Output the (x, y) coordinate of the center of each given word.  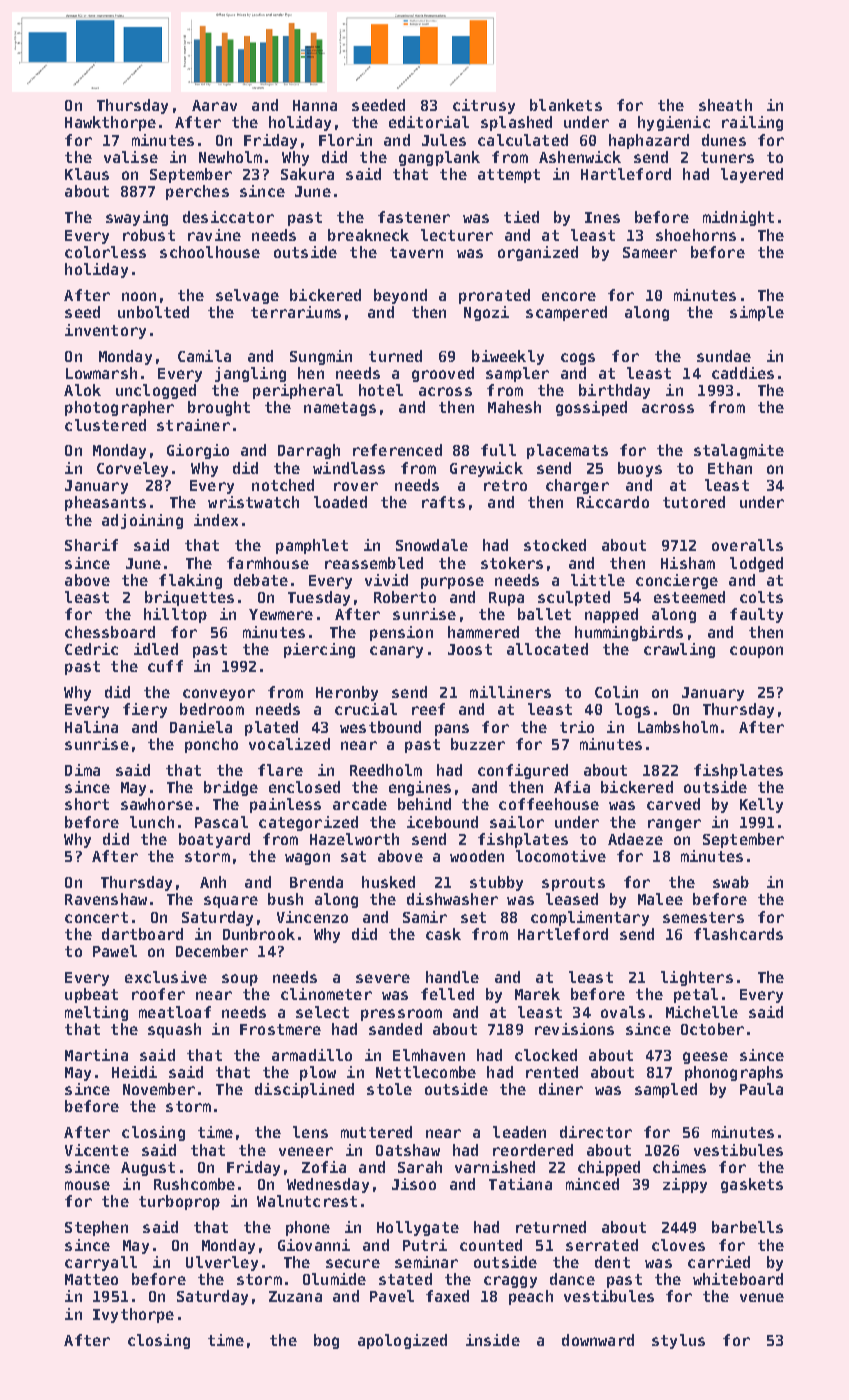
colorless (105, 252)
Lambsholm (678, 727)
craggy (510, 1282)
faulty (756, 615)
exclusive (166, 977)
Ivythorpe (133, 1315)
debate (261, 580)
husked (388, 882)
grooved (443, 374)
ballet (544, 614)
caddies (743, 373)
